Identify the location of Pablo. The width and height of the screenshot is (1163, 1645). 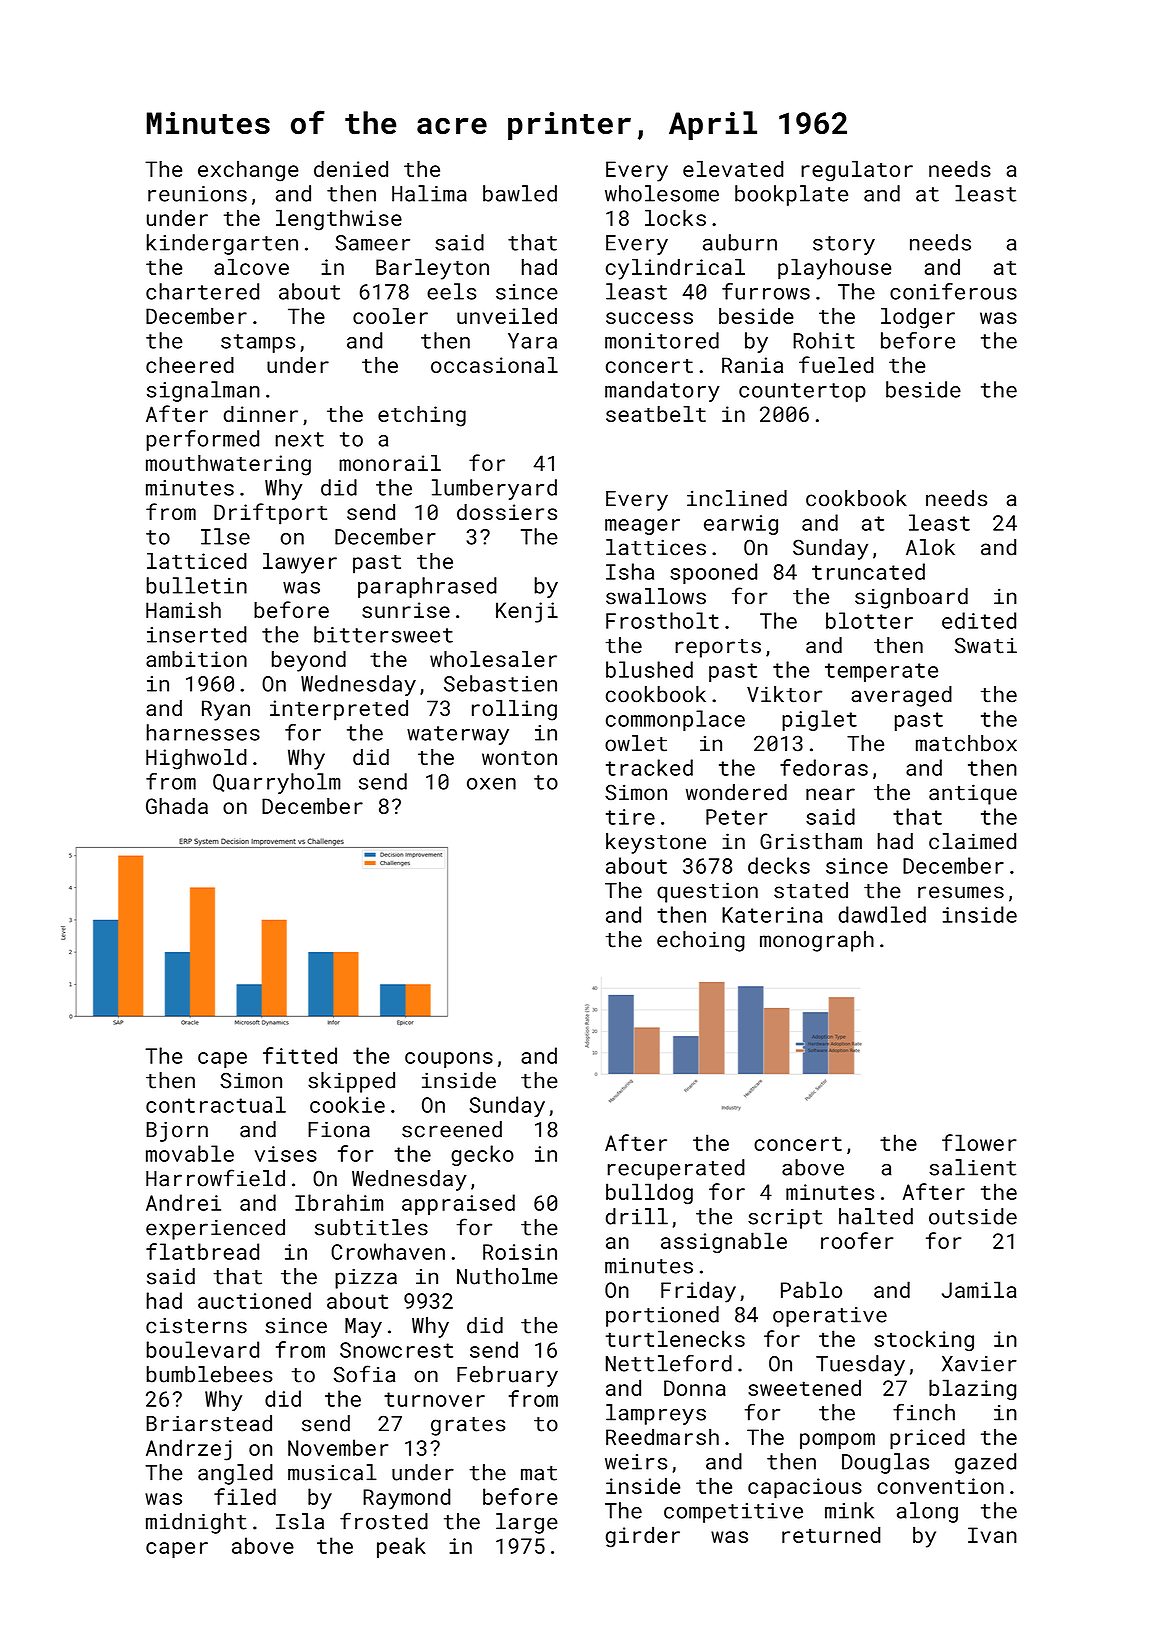
(811, 1289).
